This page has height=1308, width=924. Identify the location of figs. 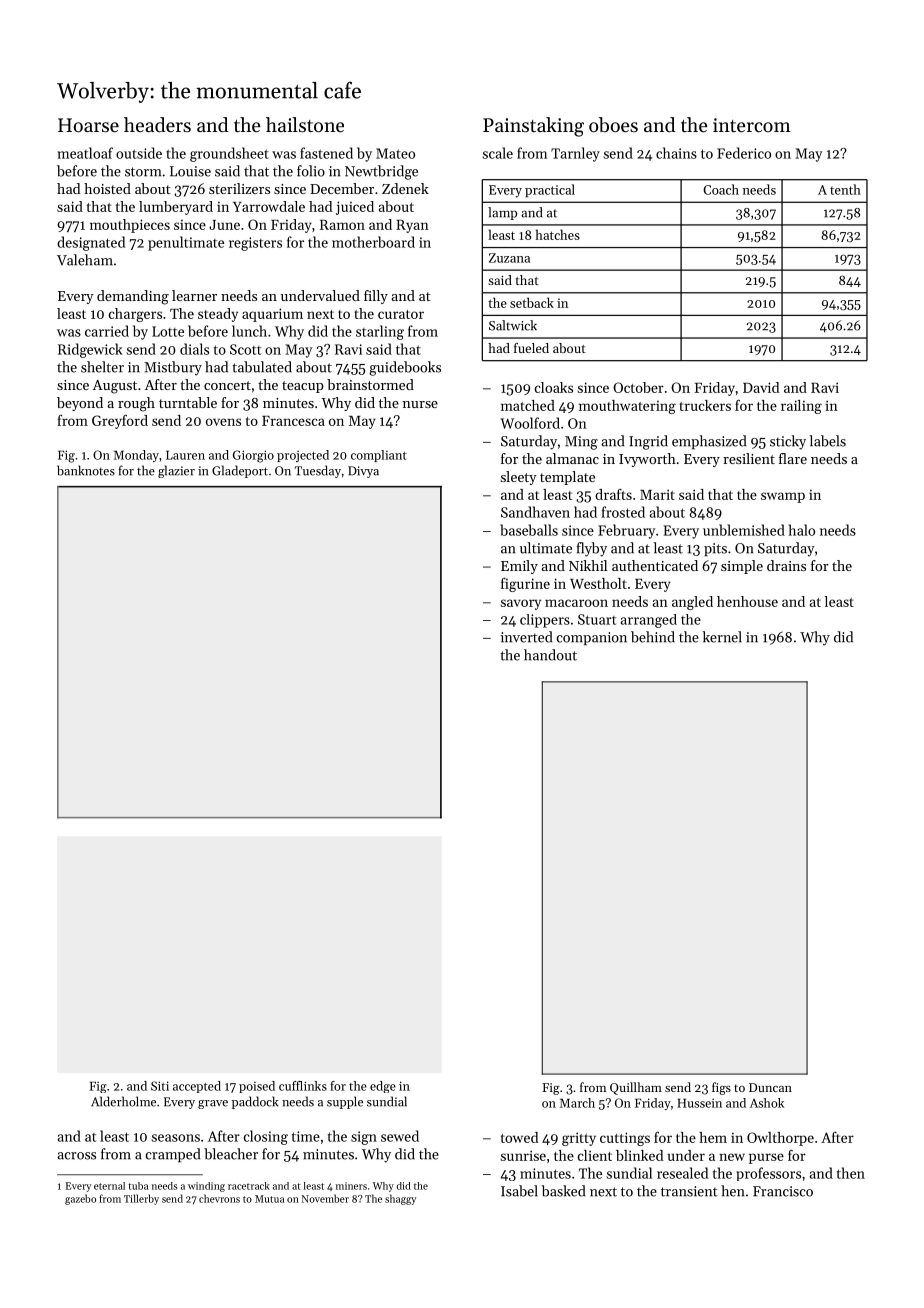
(721, 1088).
